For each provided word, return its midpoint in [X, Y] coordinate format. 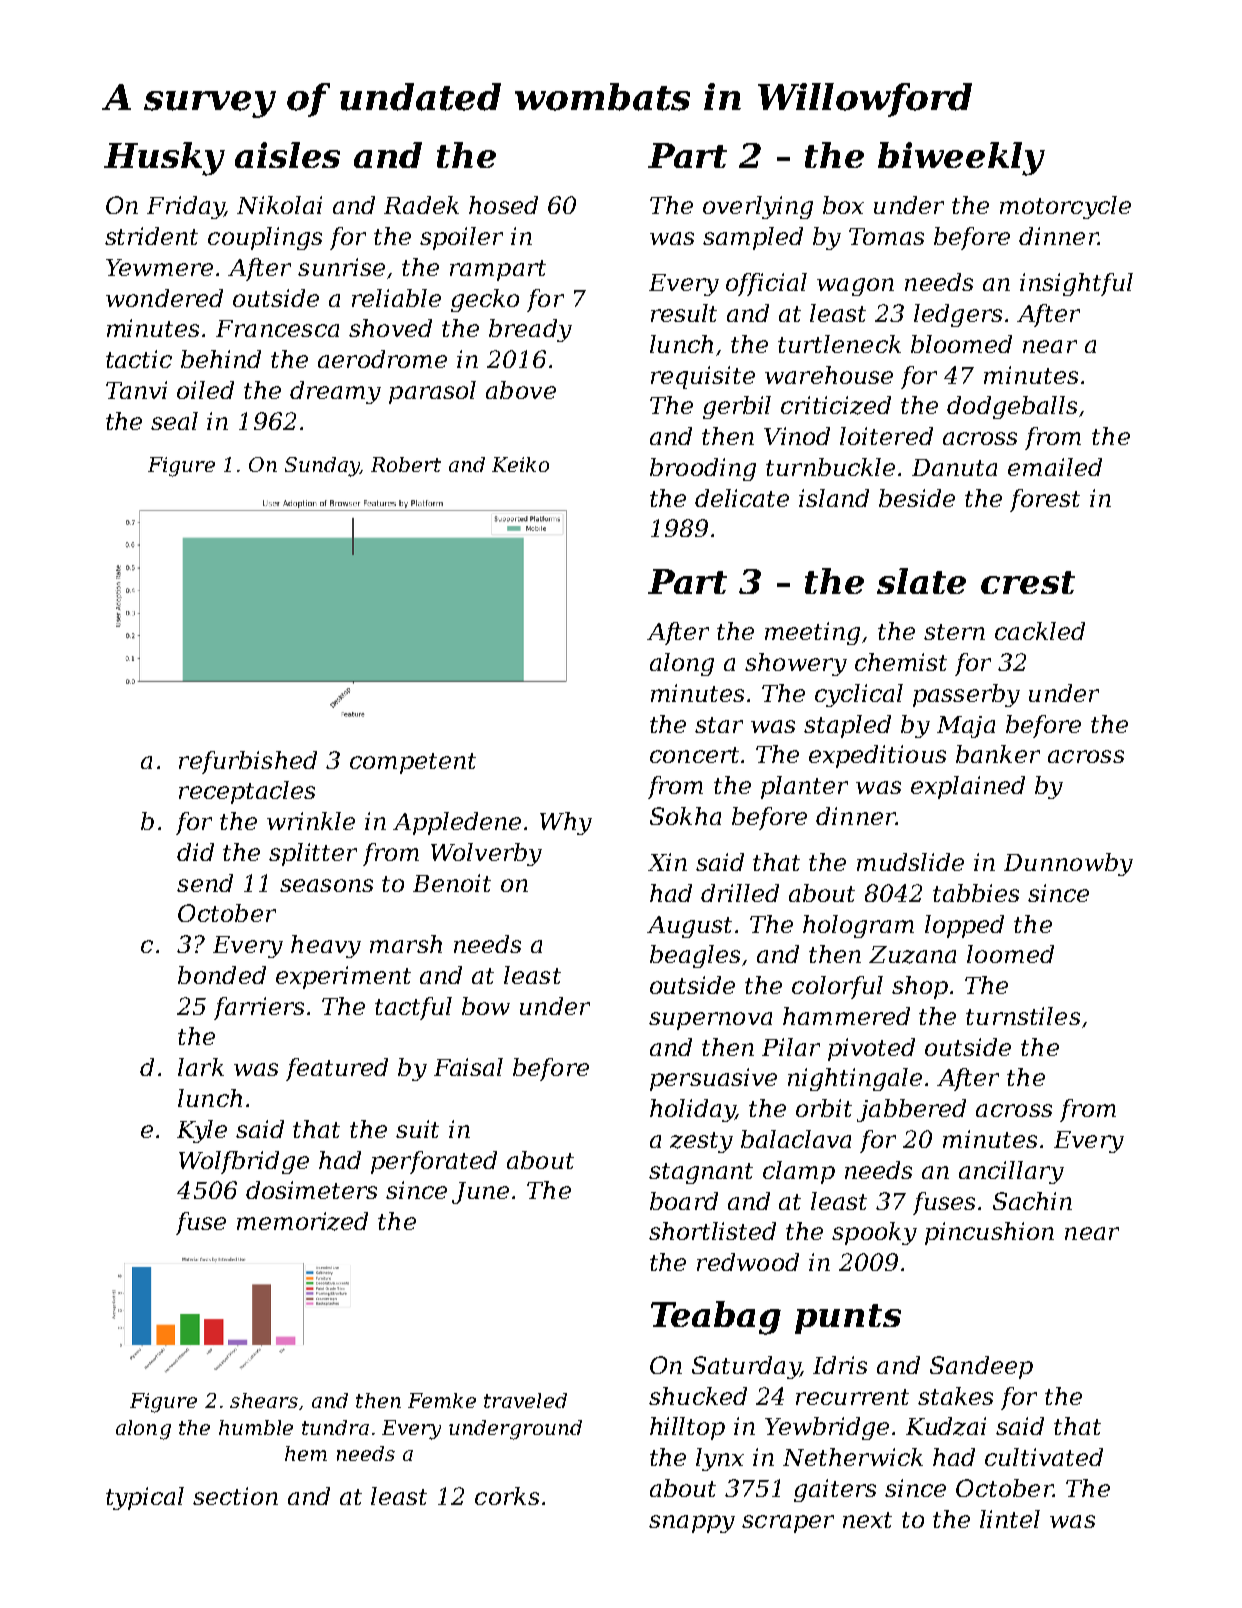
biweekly [961, 159]
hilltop [687, 1428]
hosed [503, 205]
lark [201, 1067]
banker [998, 754]
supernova [710, 1021]
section [235, 1496]
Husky [164, 159]
